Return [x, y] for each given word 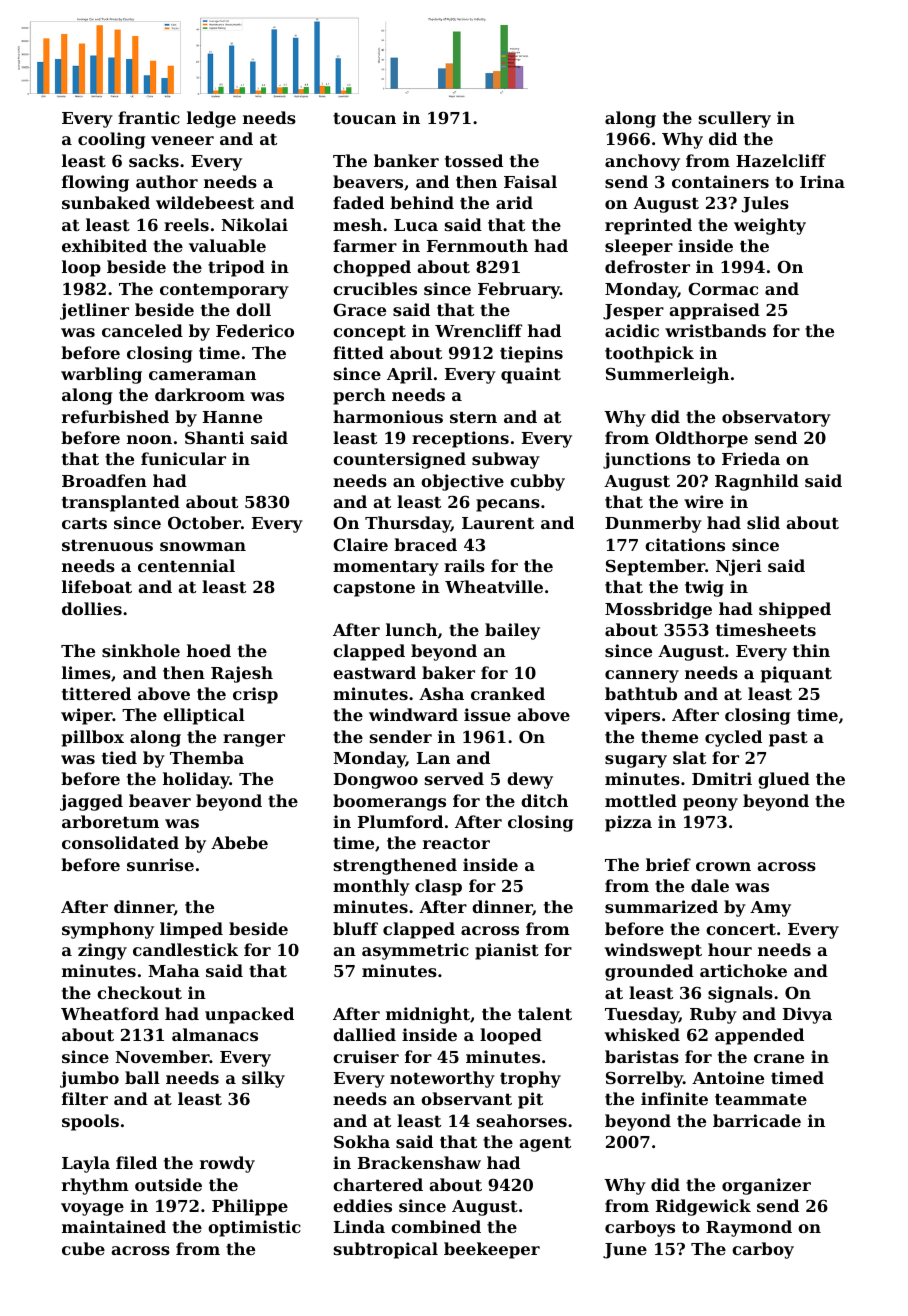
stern [473, 417]
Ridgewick [703, 1207]
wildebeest [205, 202]
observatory [776, 418]
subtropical [386, 1250]
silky [263, 1079]
